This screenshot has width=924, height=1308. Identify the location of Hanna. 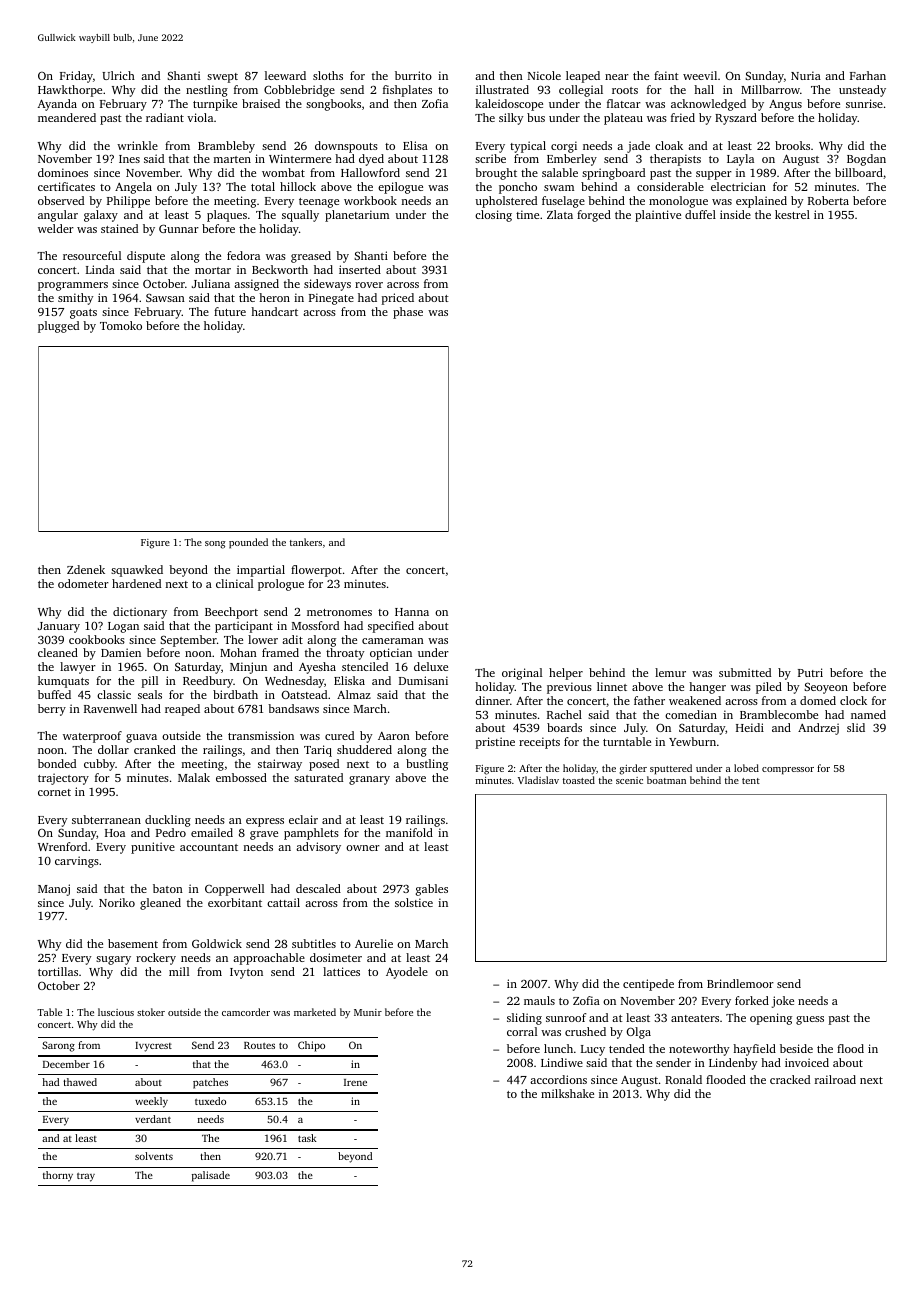
(412, 612).
